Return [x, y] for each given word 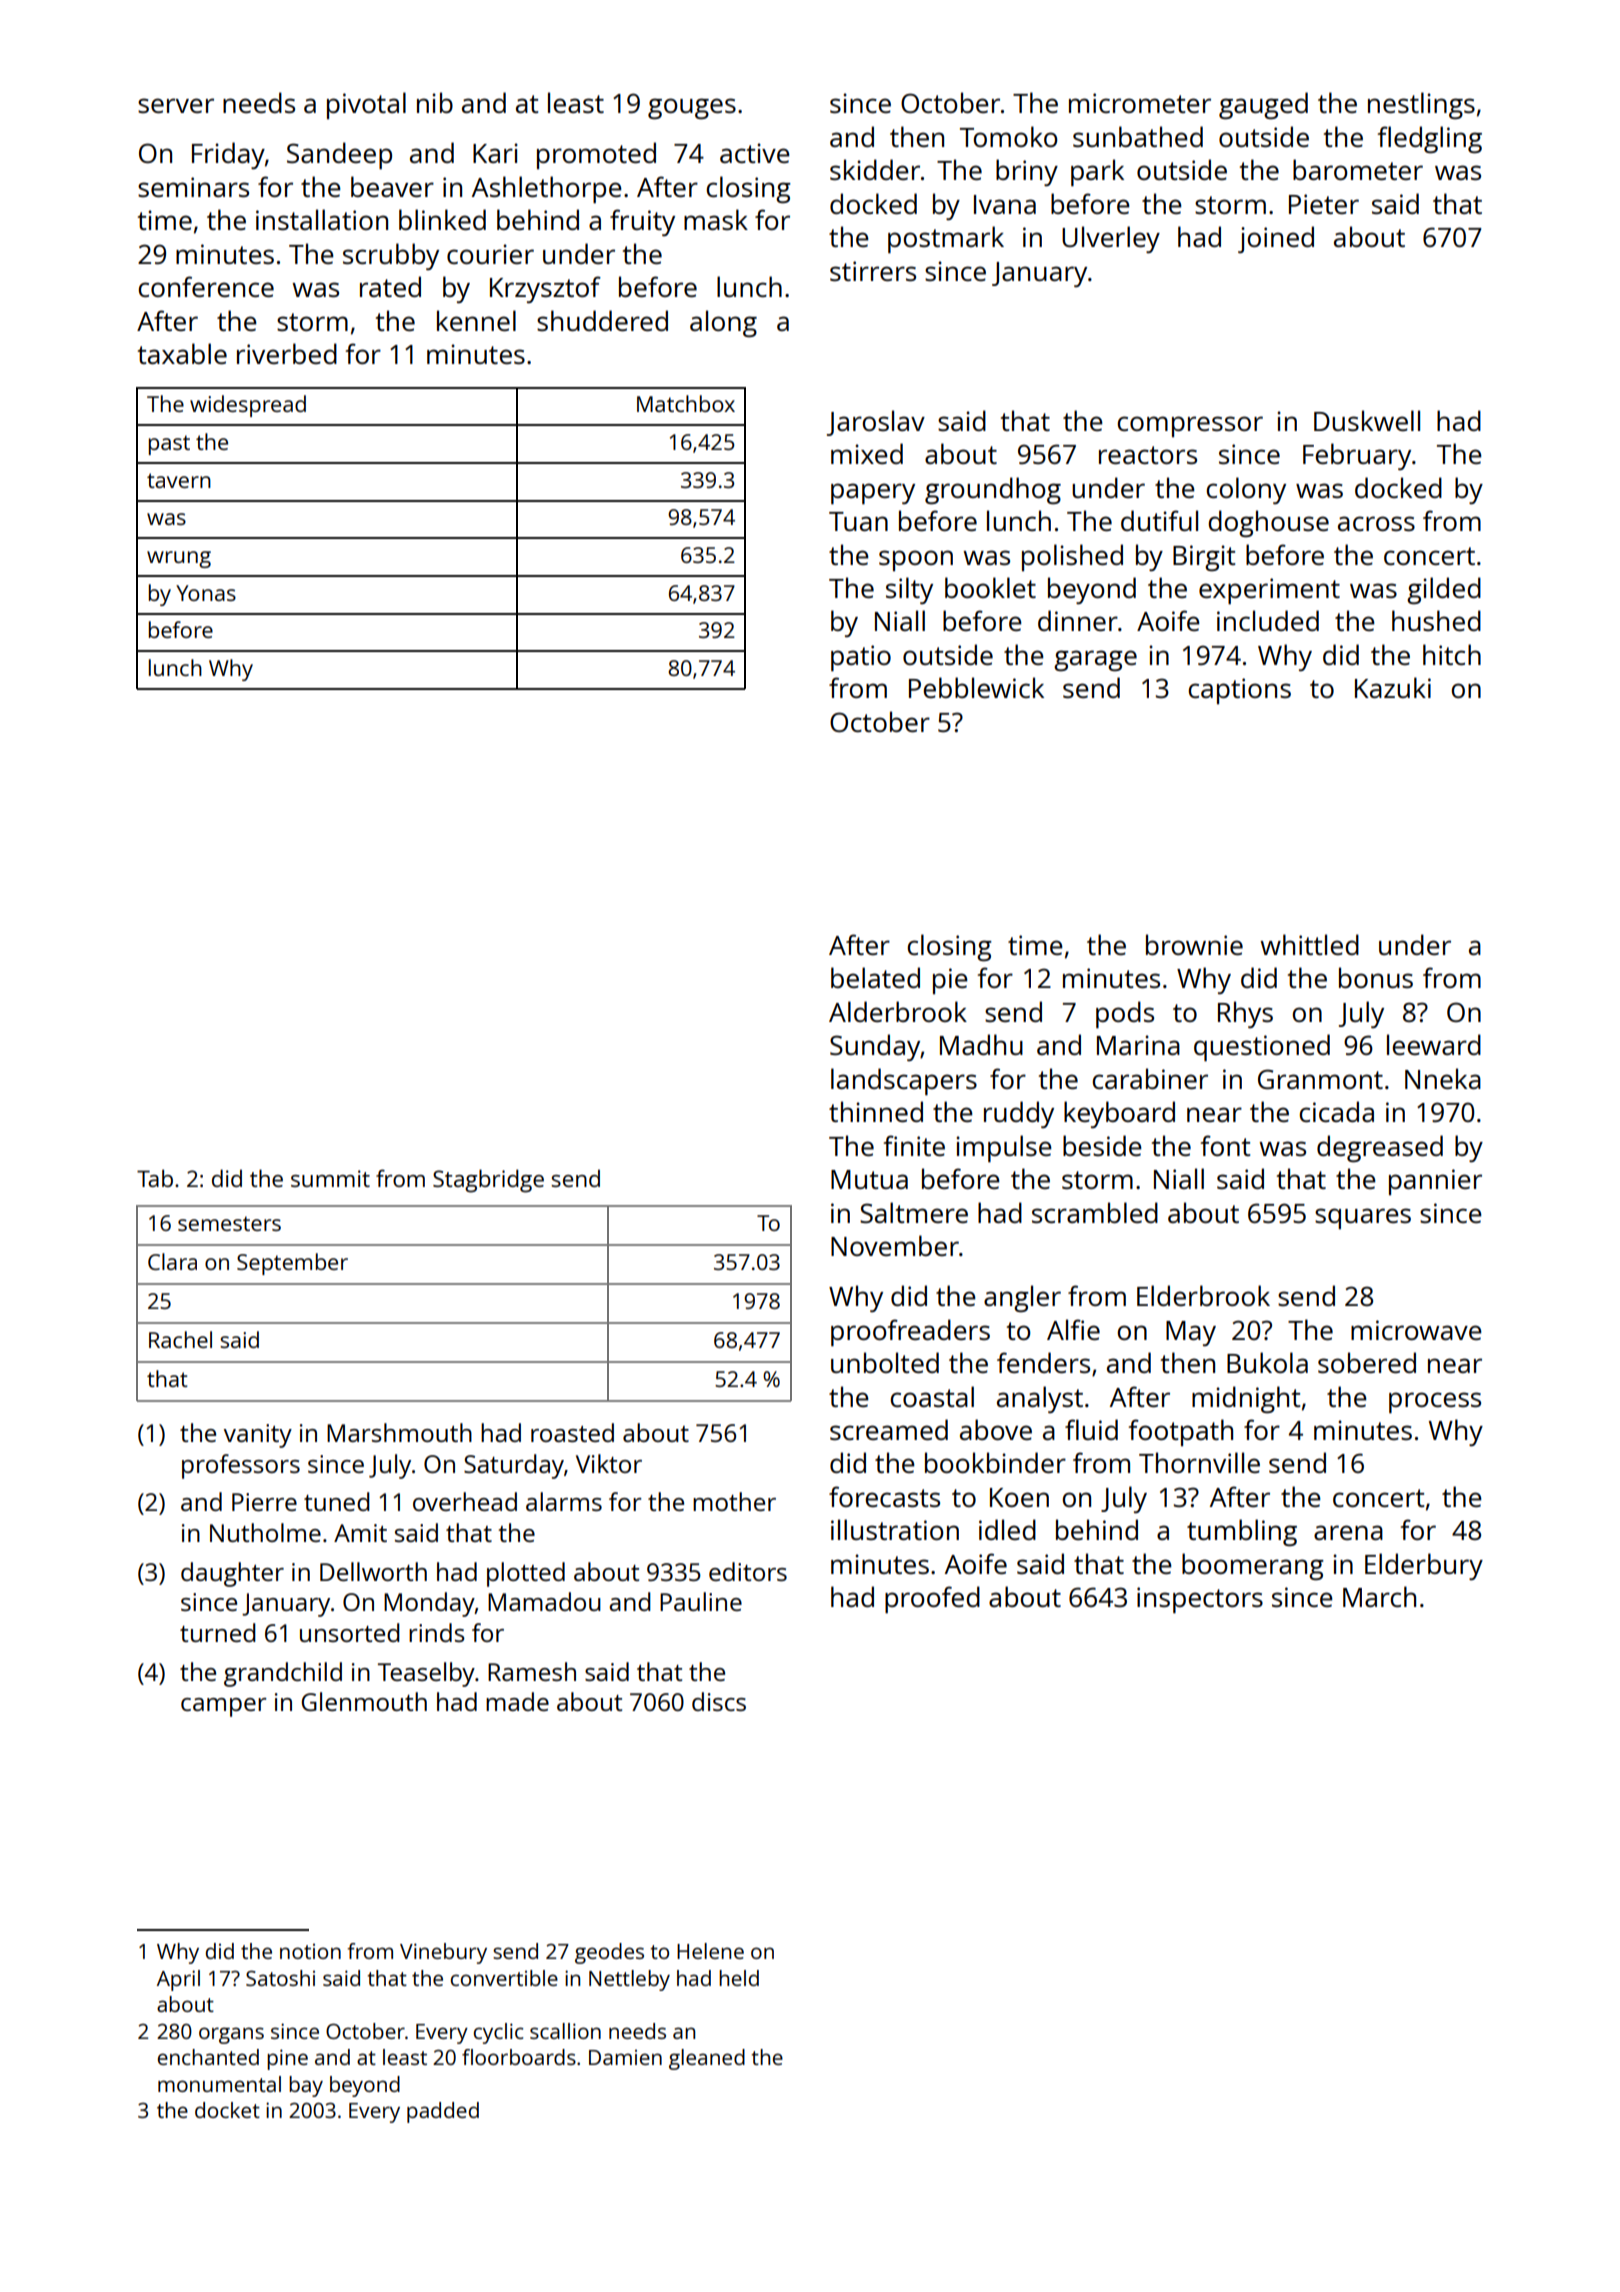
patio [861, 658]
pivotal [366, 105]
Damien [625, 2057]
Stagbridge [488, 1181]
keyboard [1119, 1114]
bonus [1376, 977]
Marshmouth [399, 1432]
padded [443, 2112]
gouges [692, 108]
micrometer [1140, 103]
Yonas [206, 593]
